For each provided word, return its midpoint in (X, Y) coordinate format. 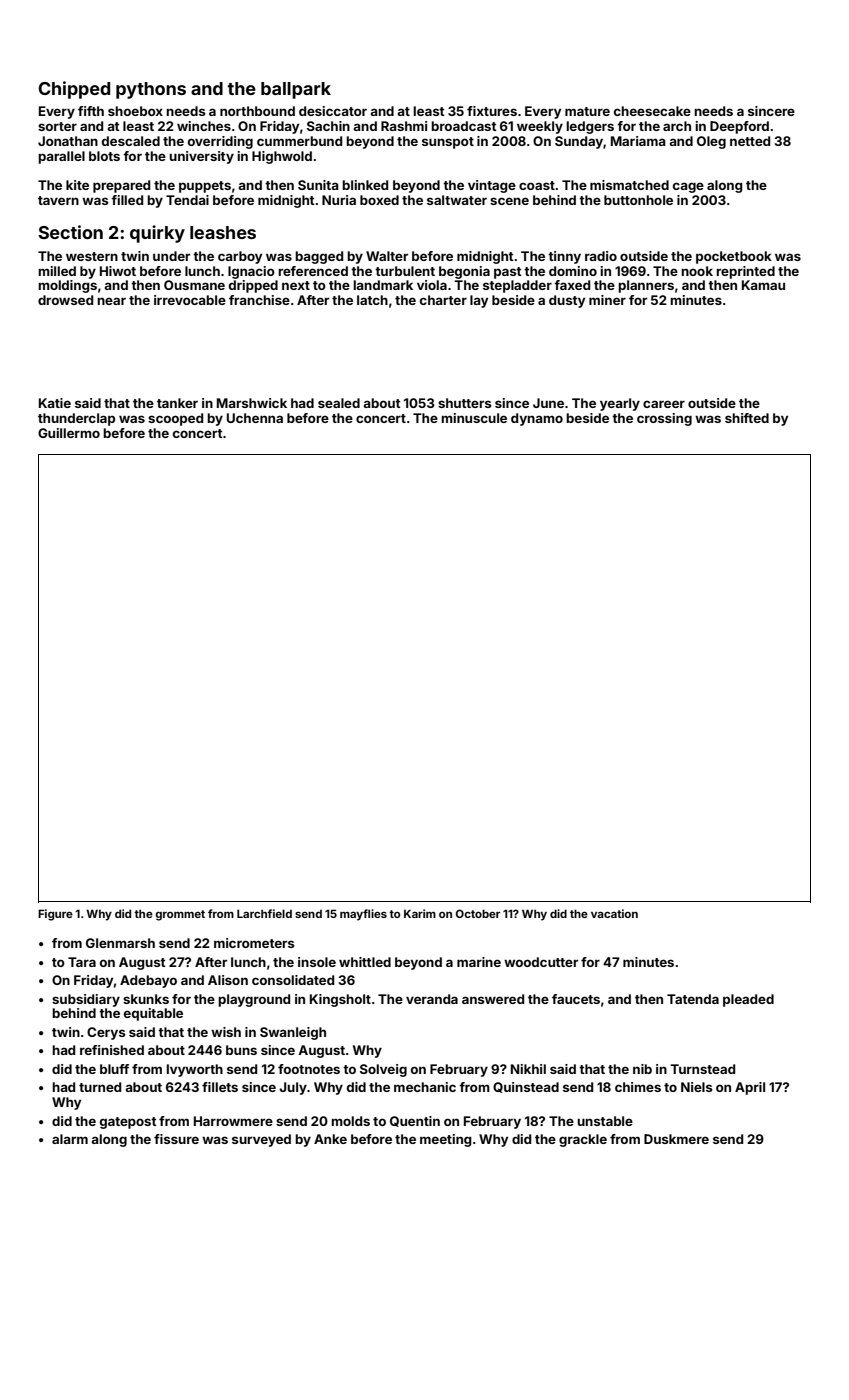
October (478, 913)
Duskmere (676, 1139)
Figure (55, 915)
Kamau (763, 285)
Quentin (415, 1121)
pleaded (748, 1000)
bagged (319, 257)
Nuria (339, 200)
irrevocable (190, 300)
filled (127, 200)
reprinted (745, 272)
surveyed (261, 1140)
